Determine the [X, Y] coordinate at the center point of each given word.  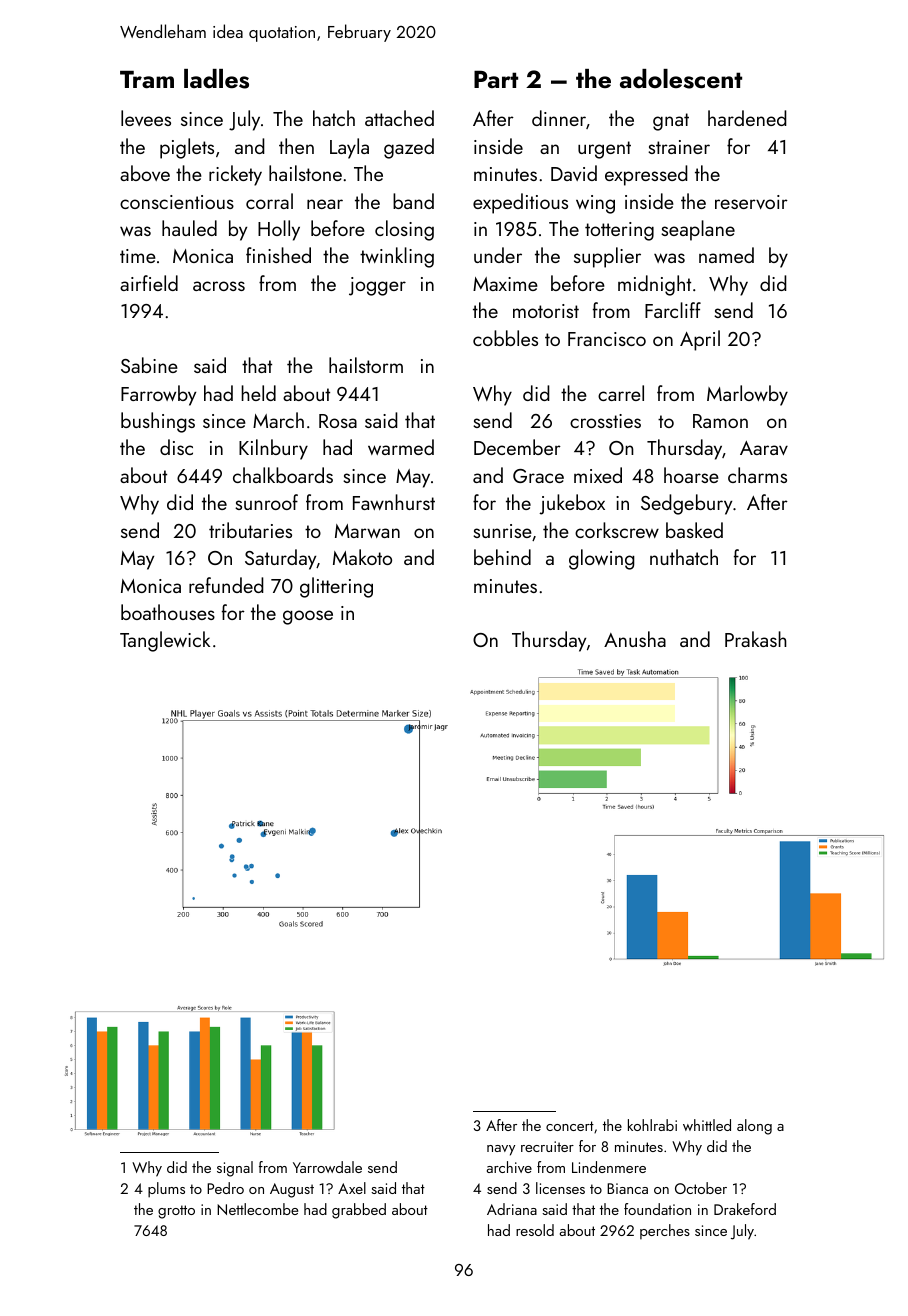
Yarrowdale [327, 1167]
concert [570, 1126]
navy [501, 1150]
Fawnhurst [394, 502]
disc [176, 447]
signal [235, 1169]
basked [694, 530]
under [498, 255]
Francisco [607, 339]
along [754, 1127]
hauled [189, 228]
